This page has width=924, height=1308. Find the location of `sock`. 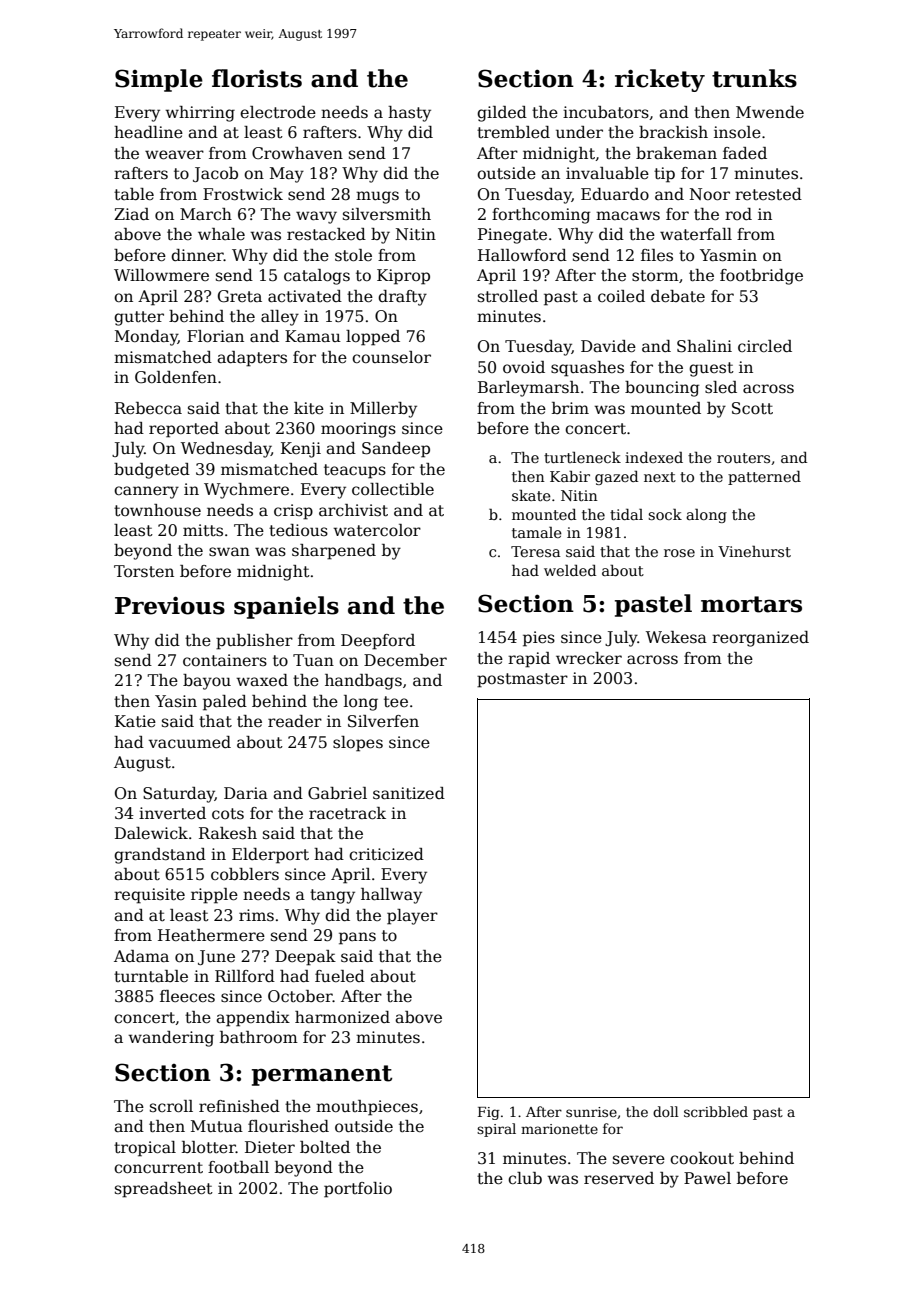

sock is located at coordinates (665, 514).
